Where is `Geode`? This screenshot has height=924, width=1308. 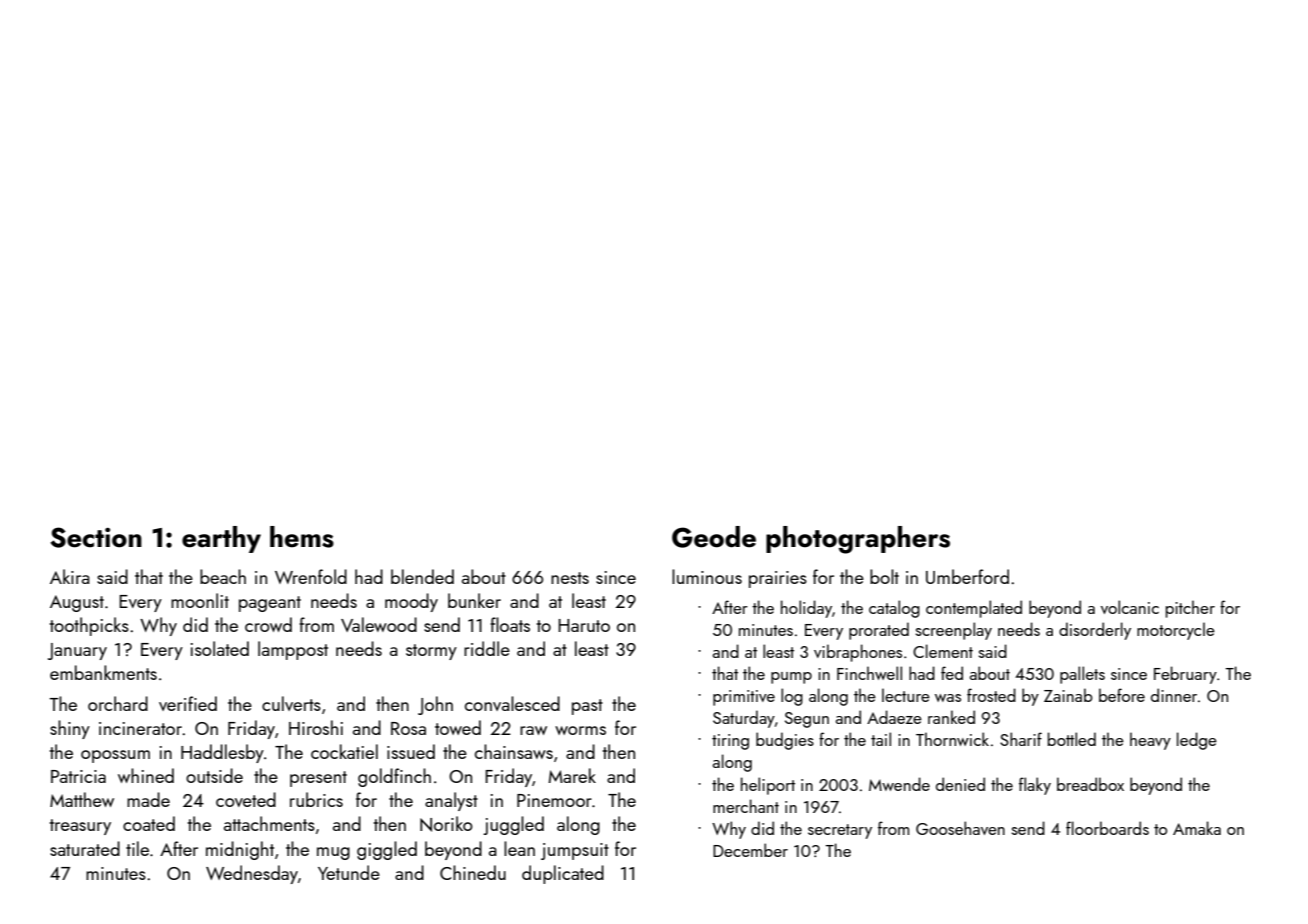 Geode is located at coordinates (714, 537).
